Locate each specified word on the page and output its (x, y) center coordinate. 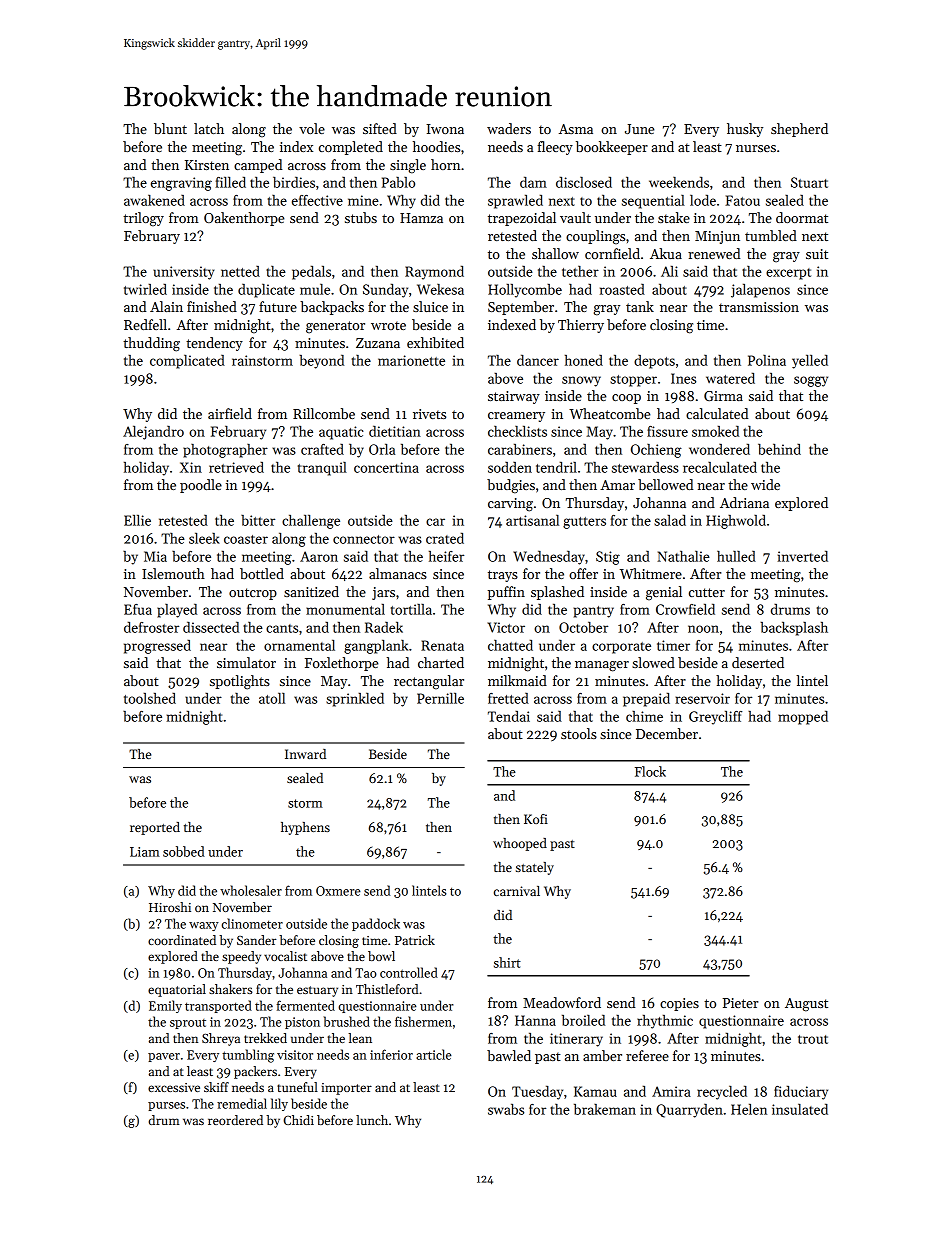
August (806, 1005)
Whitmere (651, 573)
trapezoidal (522, 219)
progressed (157, 647)
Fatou (742, 200)
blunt (170, 128)
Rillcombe (324, 413)
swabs (506, 1109)
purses (166, 1106)
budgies (511, 486)
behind (779, 449)
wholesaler (251, 890)
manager (602, 666)
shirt (507, 962)
